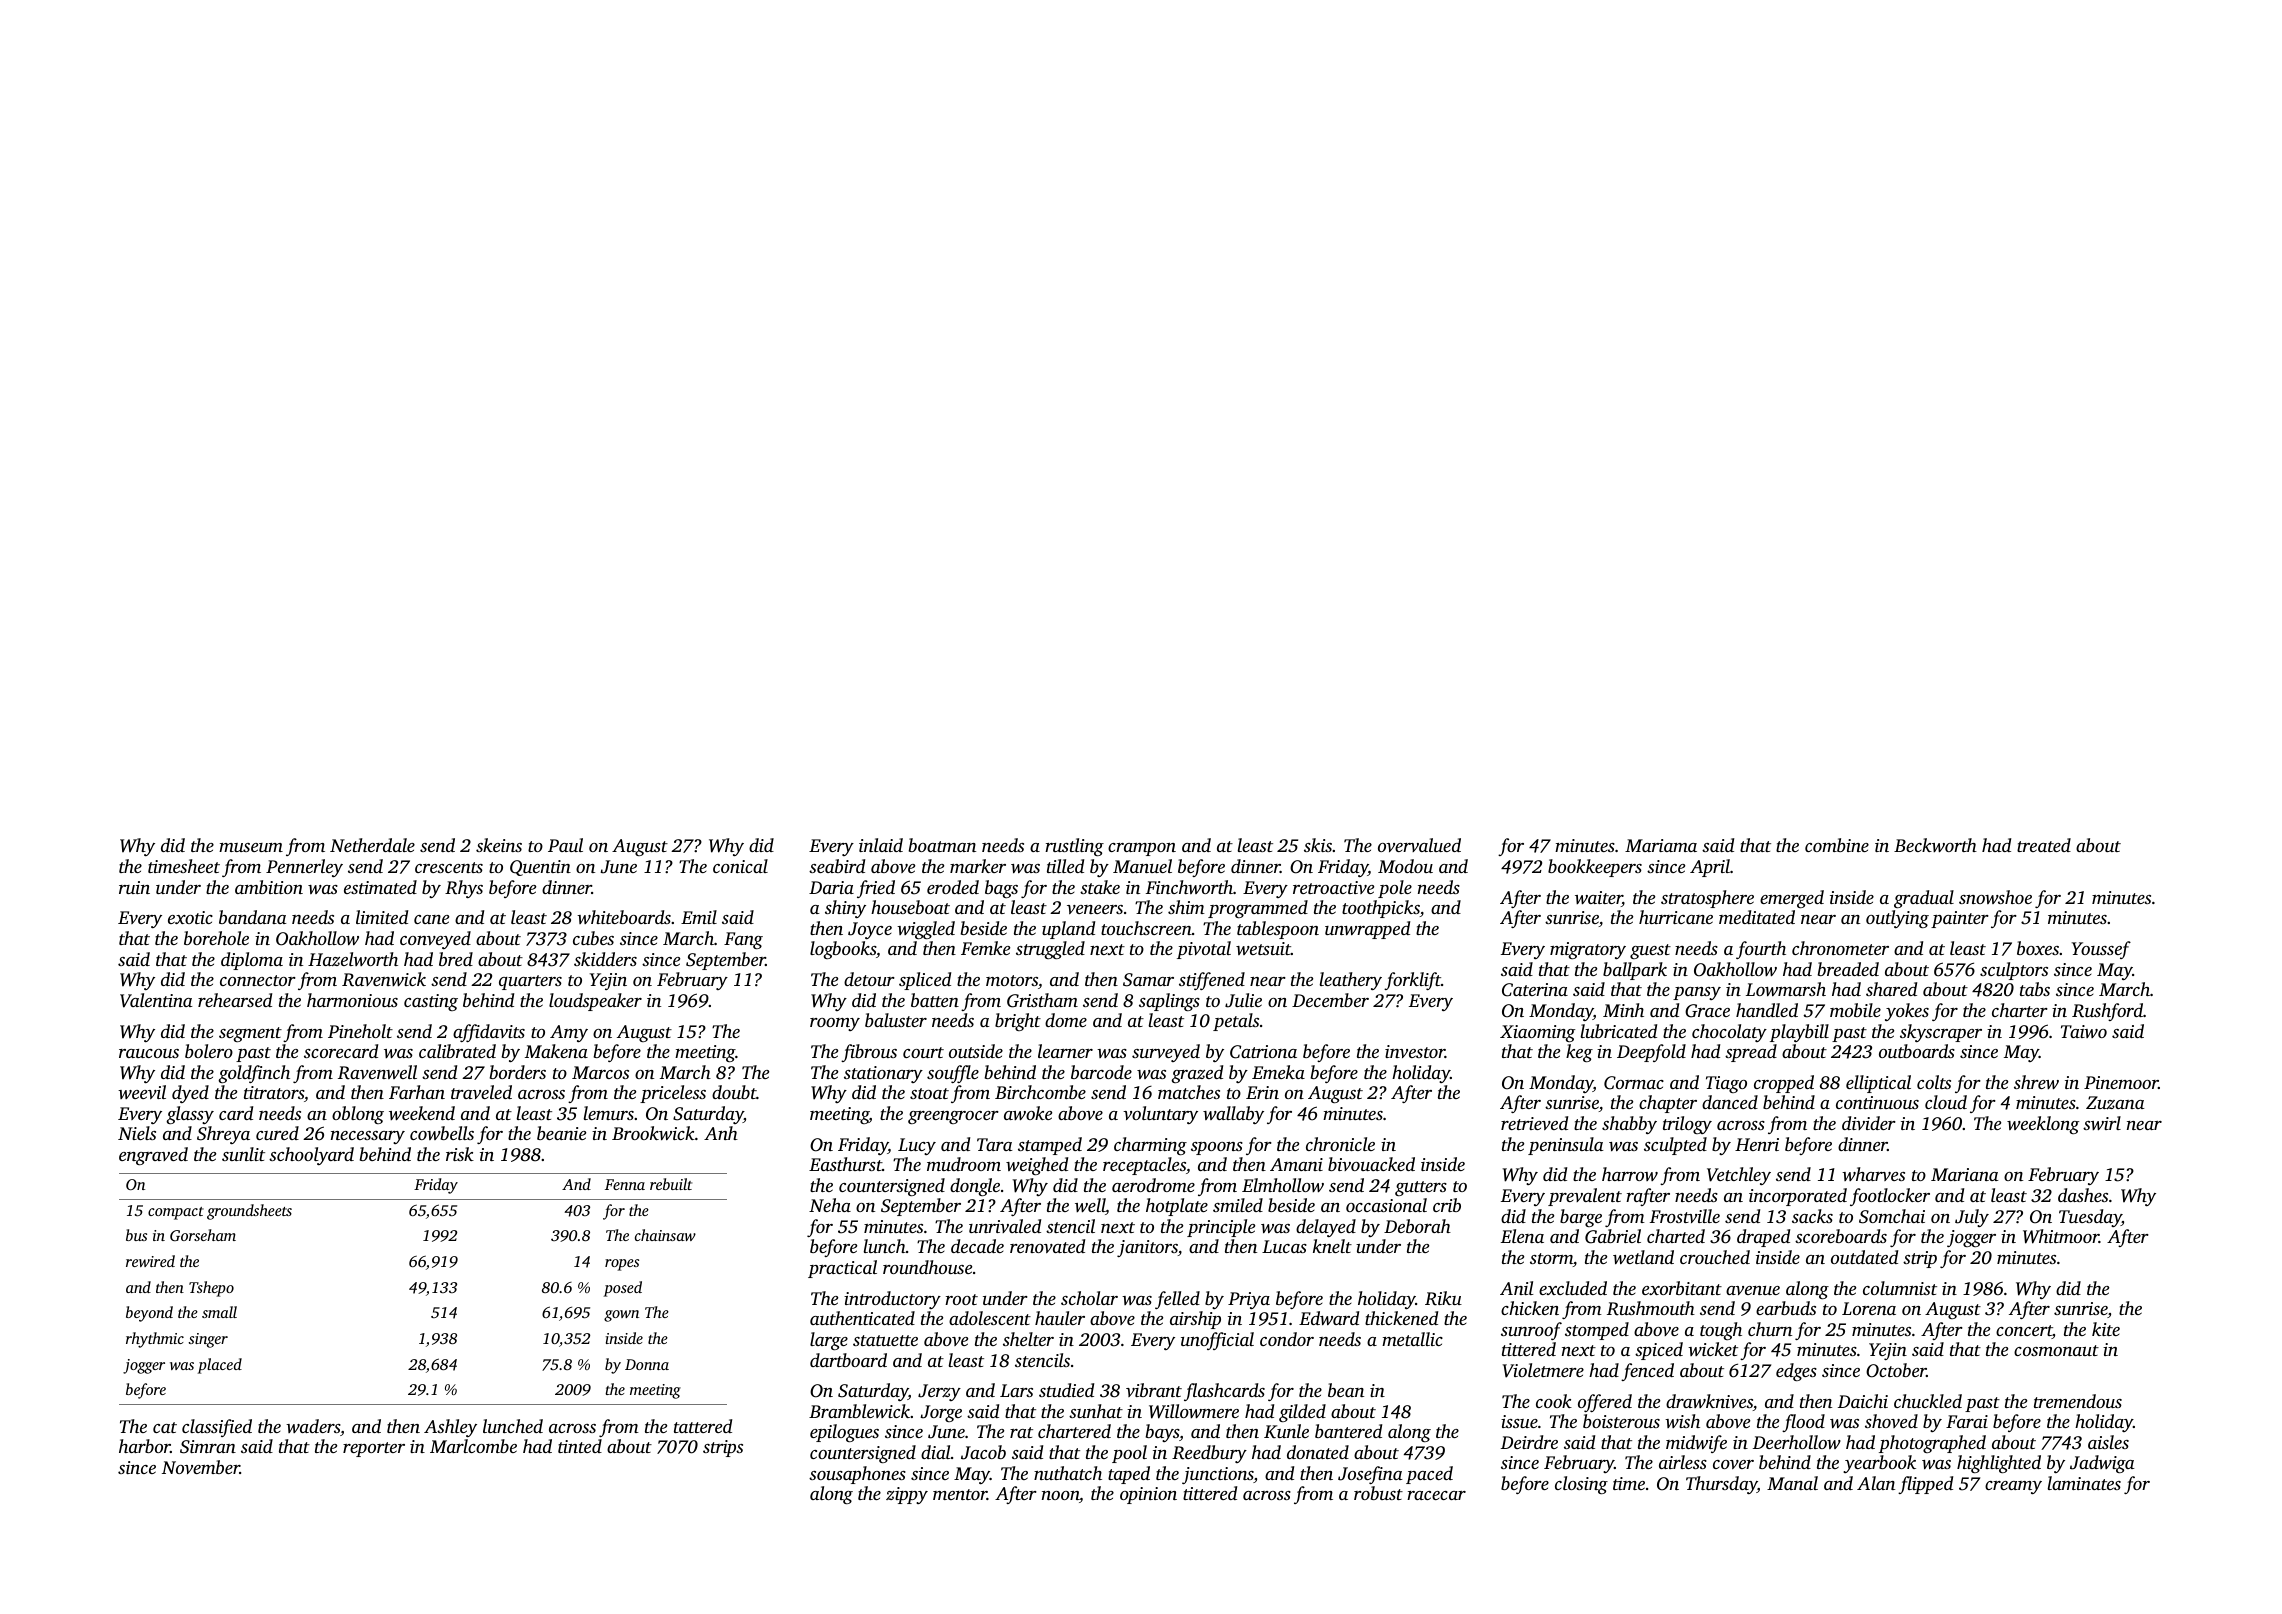 The height and width of the page is (1614, 2282). I want to click on Youssef, so click(2101, 950).
